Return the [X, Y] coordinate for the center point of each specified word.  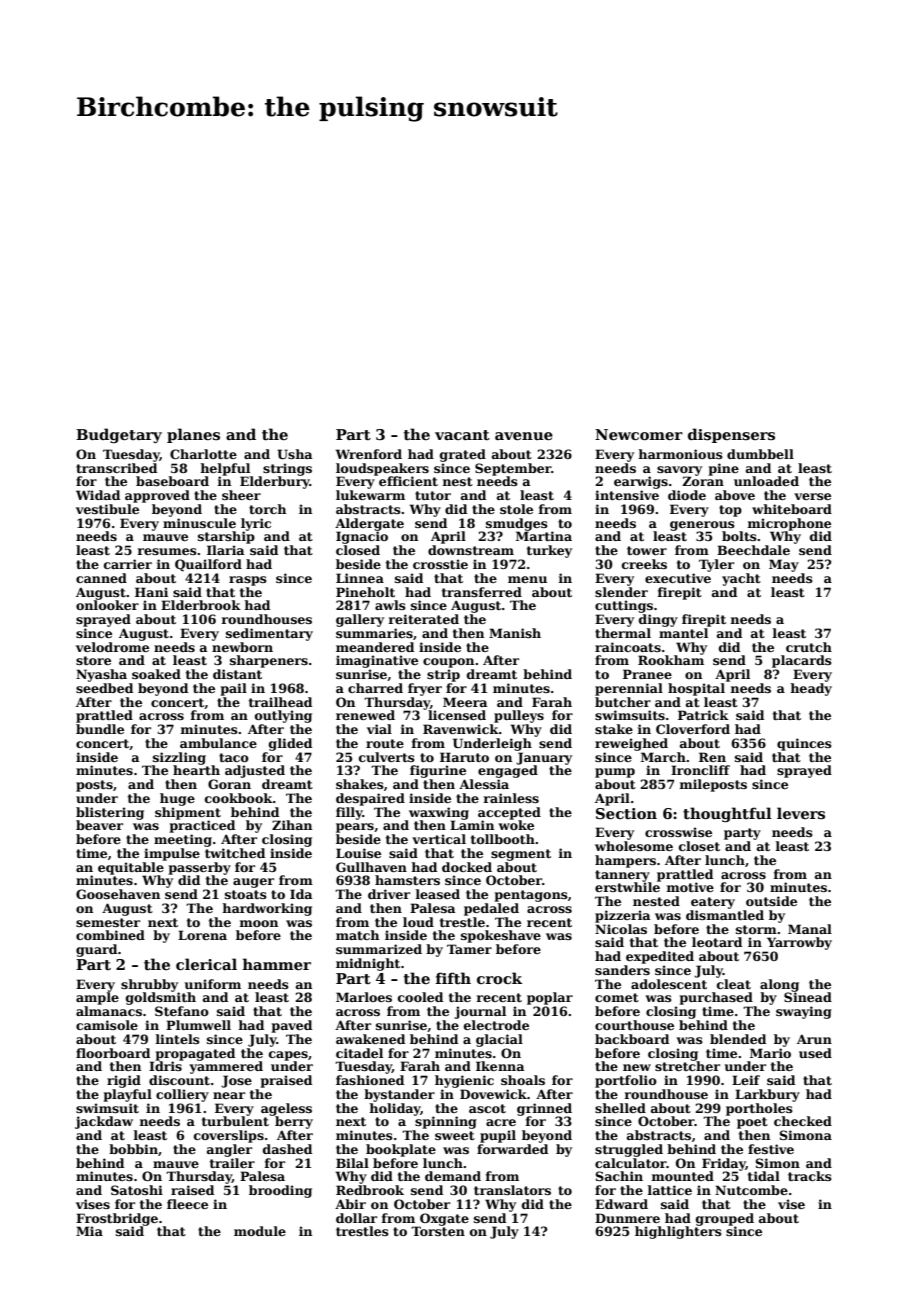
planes [193, 435]
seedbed [104, 688]
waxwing [439, 813]
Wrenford [368, 454]
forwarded [512, 1149]
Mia [89, 1231]
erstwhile [627, 887]
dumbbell [760, 454]
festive [771, 1149]
